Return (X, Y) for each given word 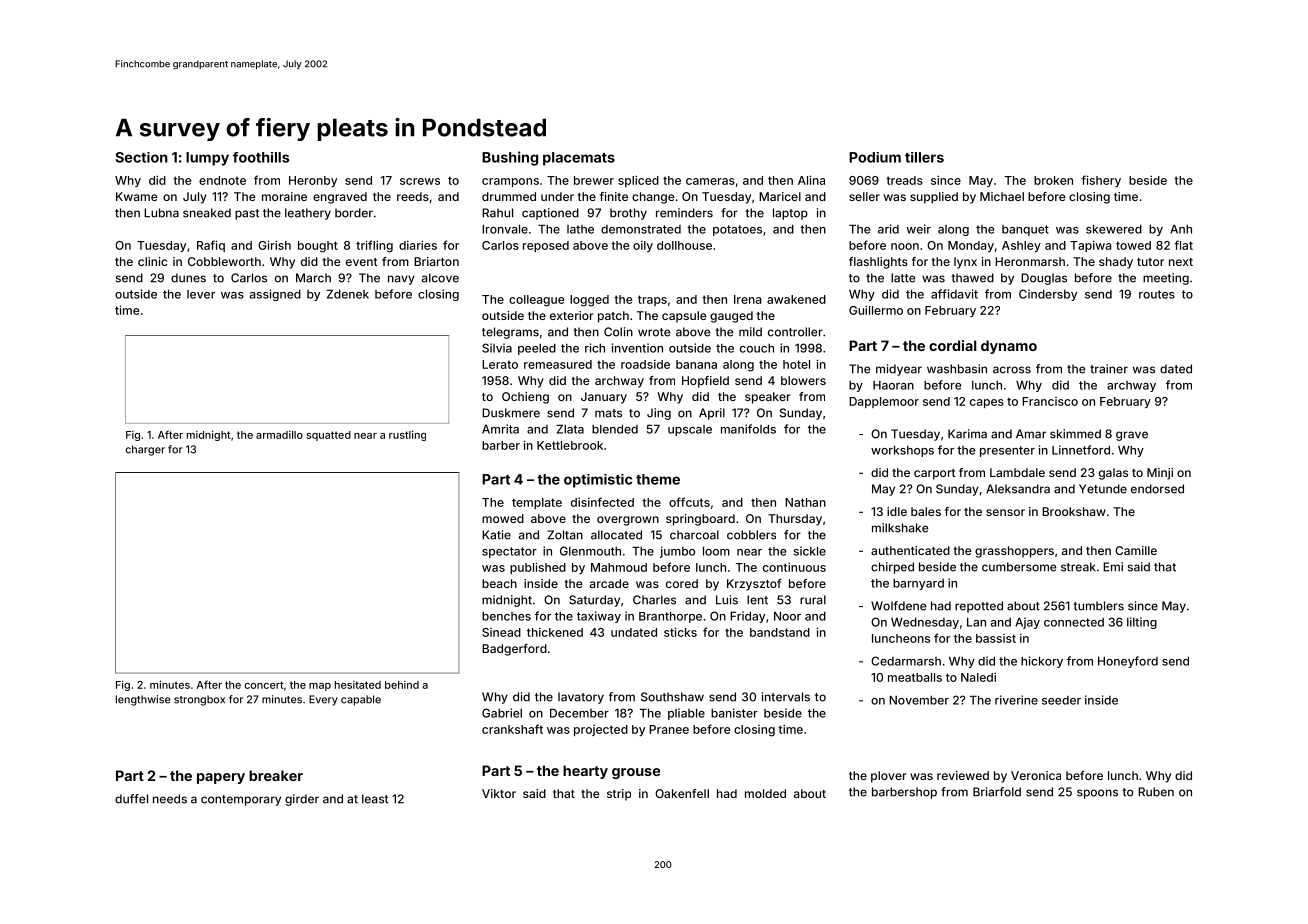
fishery (1101, 181)
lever (201, 294)
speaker (768, 398)
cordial (953, 345)
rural (813, 600)
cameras (710, 181)
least (375, 799)
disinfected (602, 502)
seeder (1061, 700)
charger (145, 450)
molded (765, 793)
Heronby (313, 181)
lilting (1142, 623)
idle (897, 511)
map (320, 687)
